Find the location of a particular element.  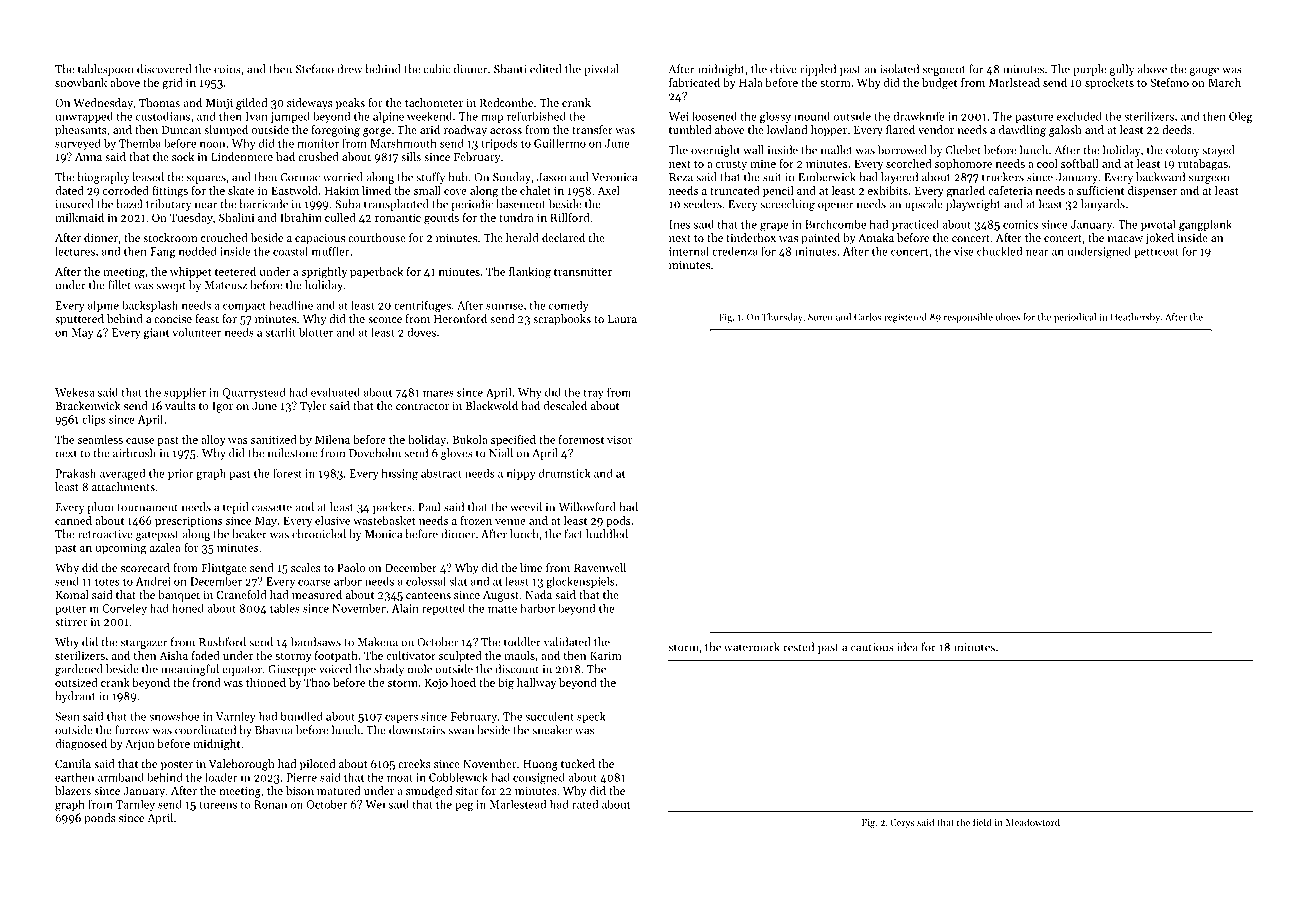

plum is located at coordinates (100, 508).
